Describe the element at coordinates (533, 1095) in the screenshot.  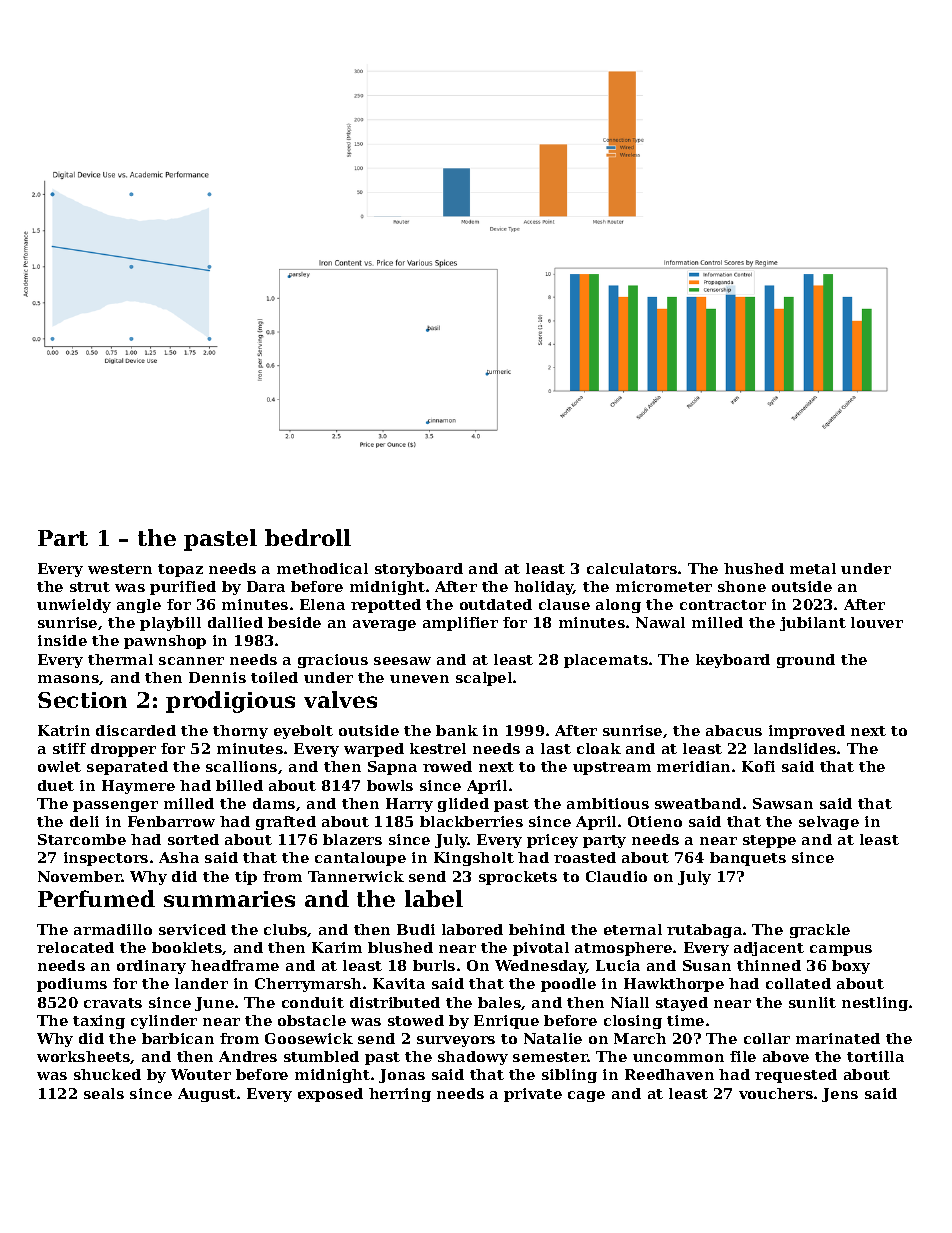
I see `private` at that location.
